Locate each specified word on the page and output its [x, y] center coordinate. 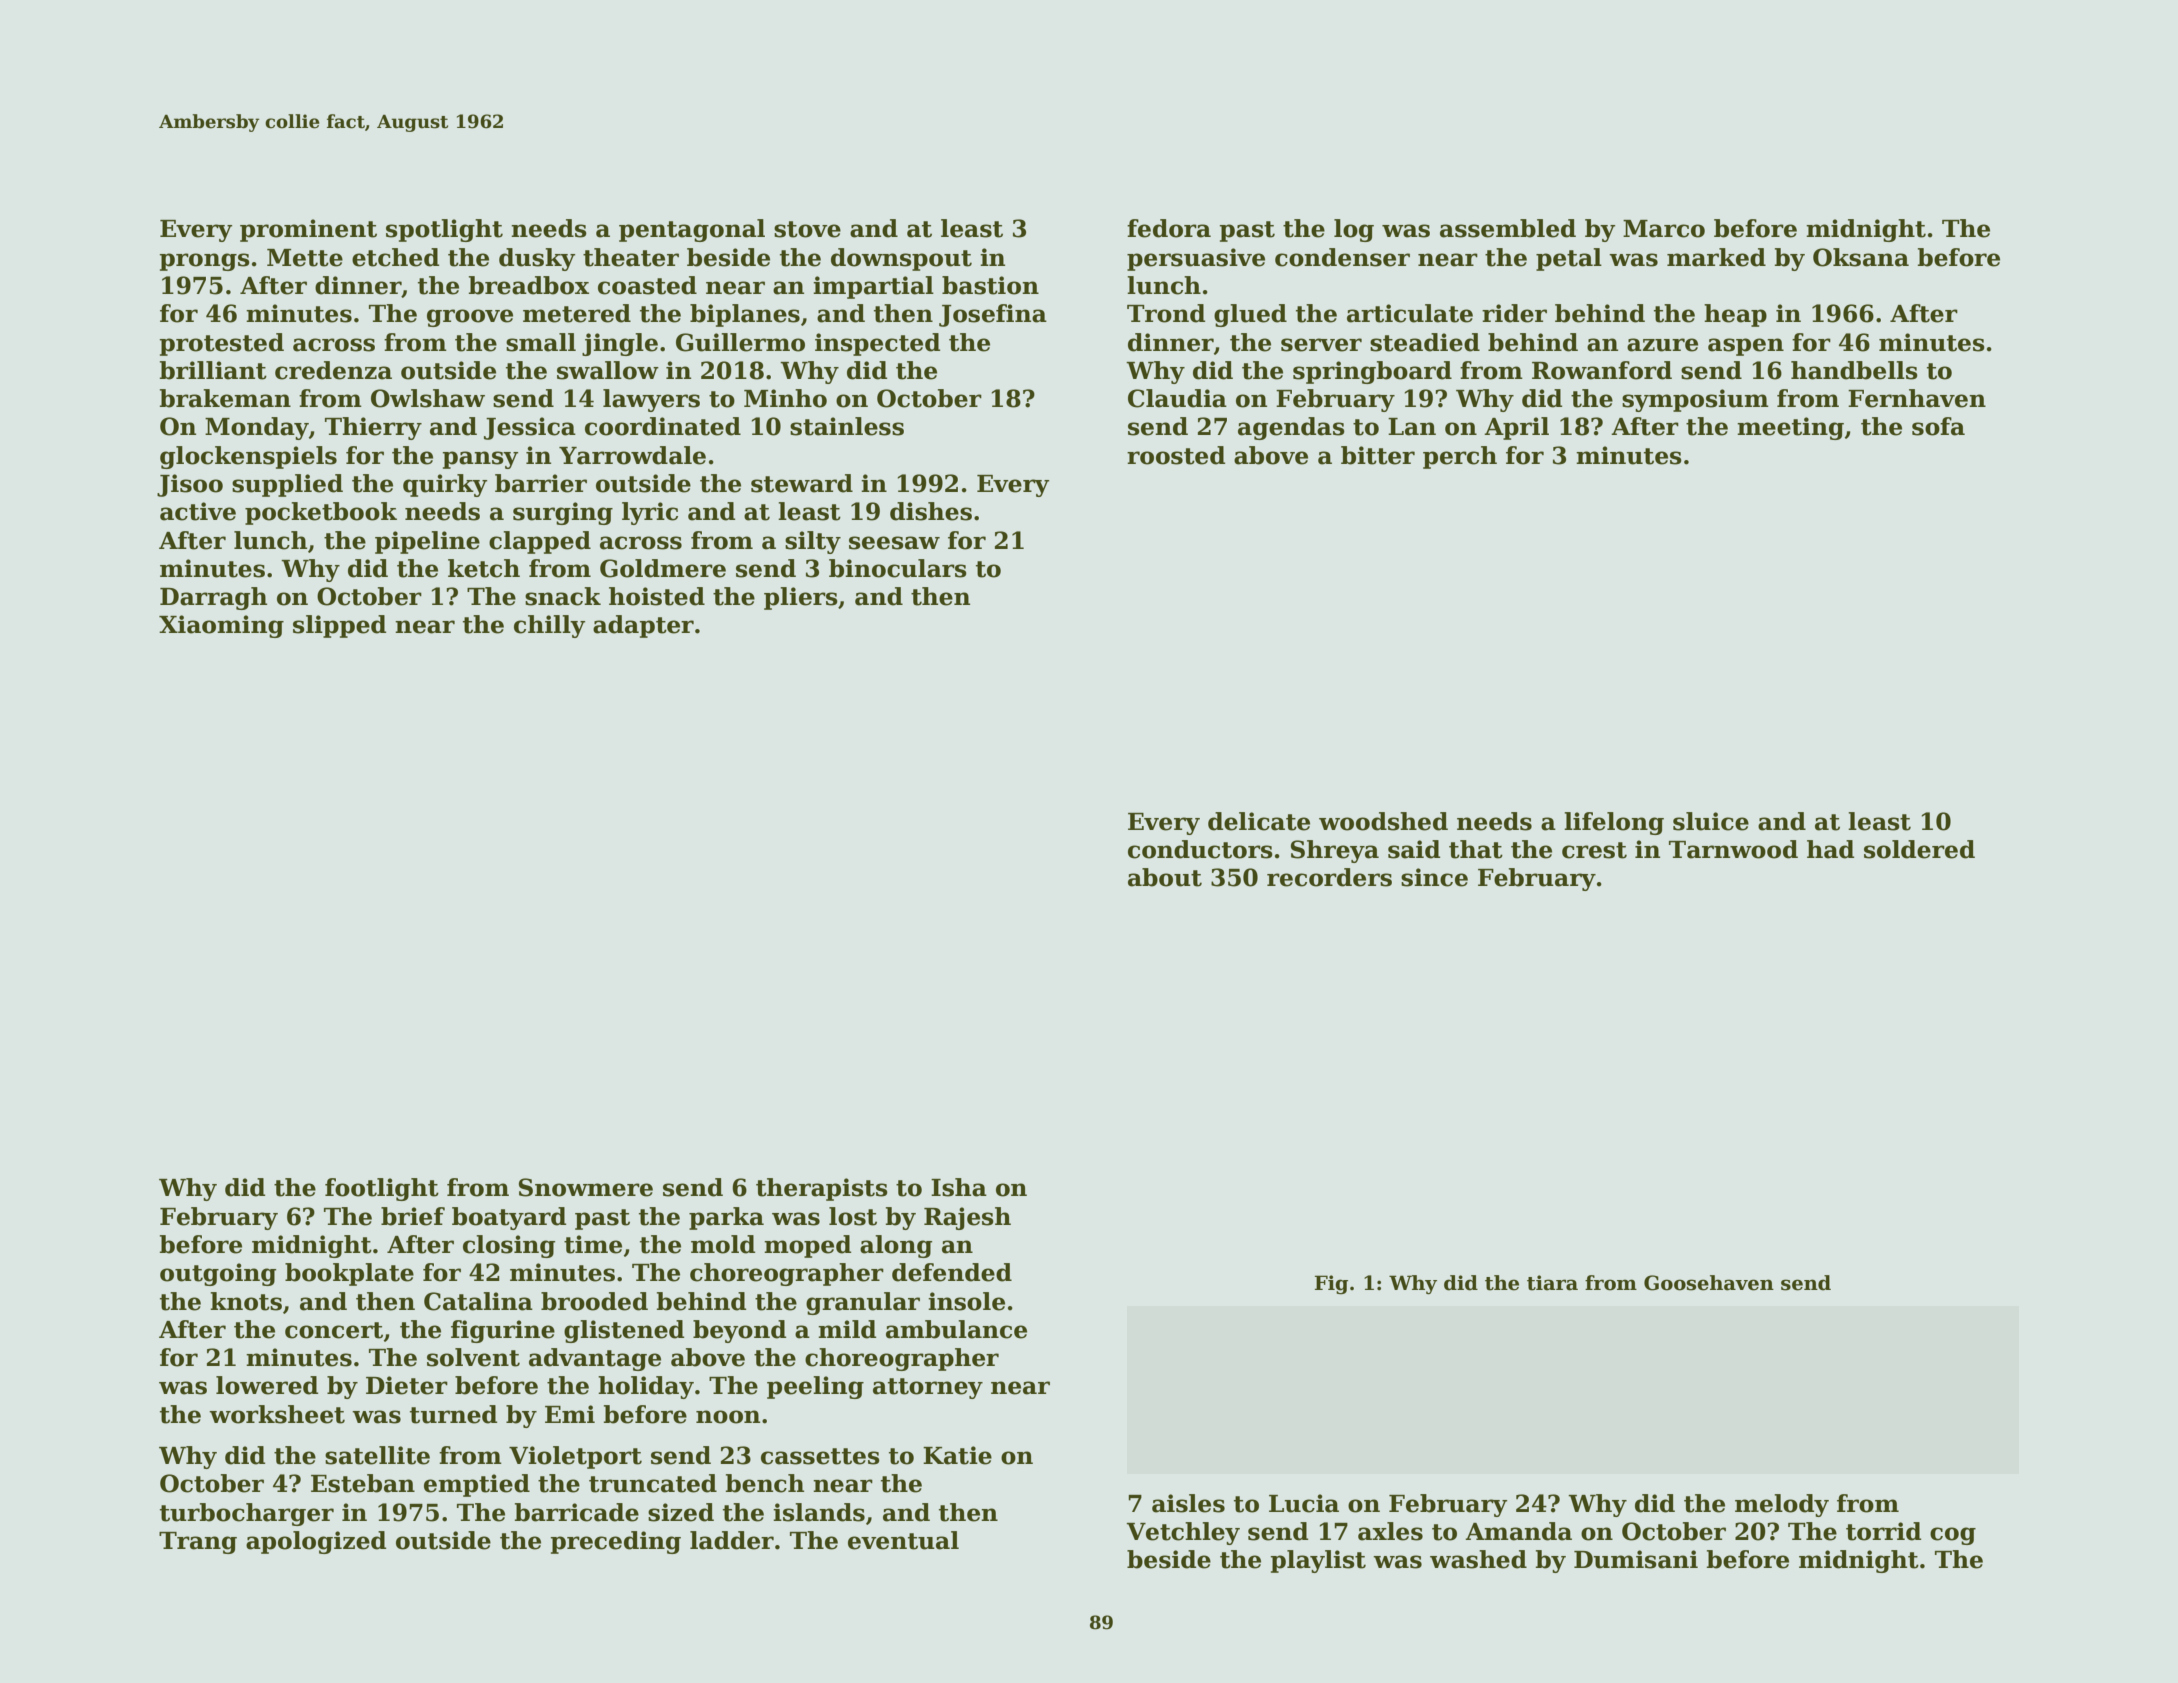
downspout [901, 259]
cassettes [820, 1456]
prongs [205, 262]
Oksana [1861, 257]
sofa [1938, 426]
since [1434, 877]
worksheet [277, 1414]
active [198, 511]
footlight [382, 1189]
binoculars [898, 568]
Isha [959, 1187]
